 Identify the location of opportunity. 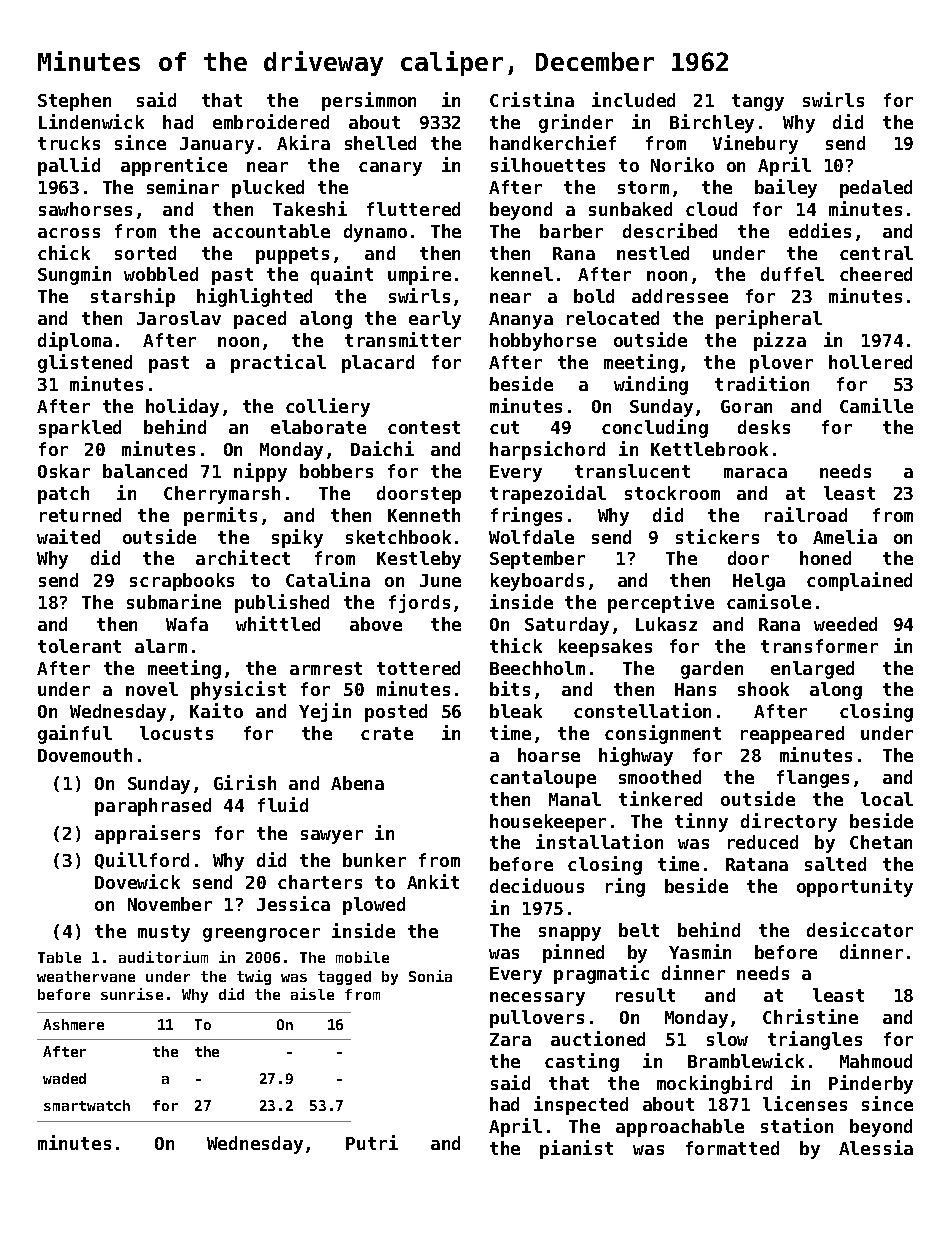
(855, 887).
